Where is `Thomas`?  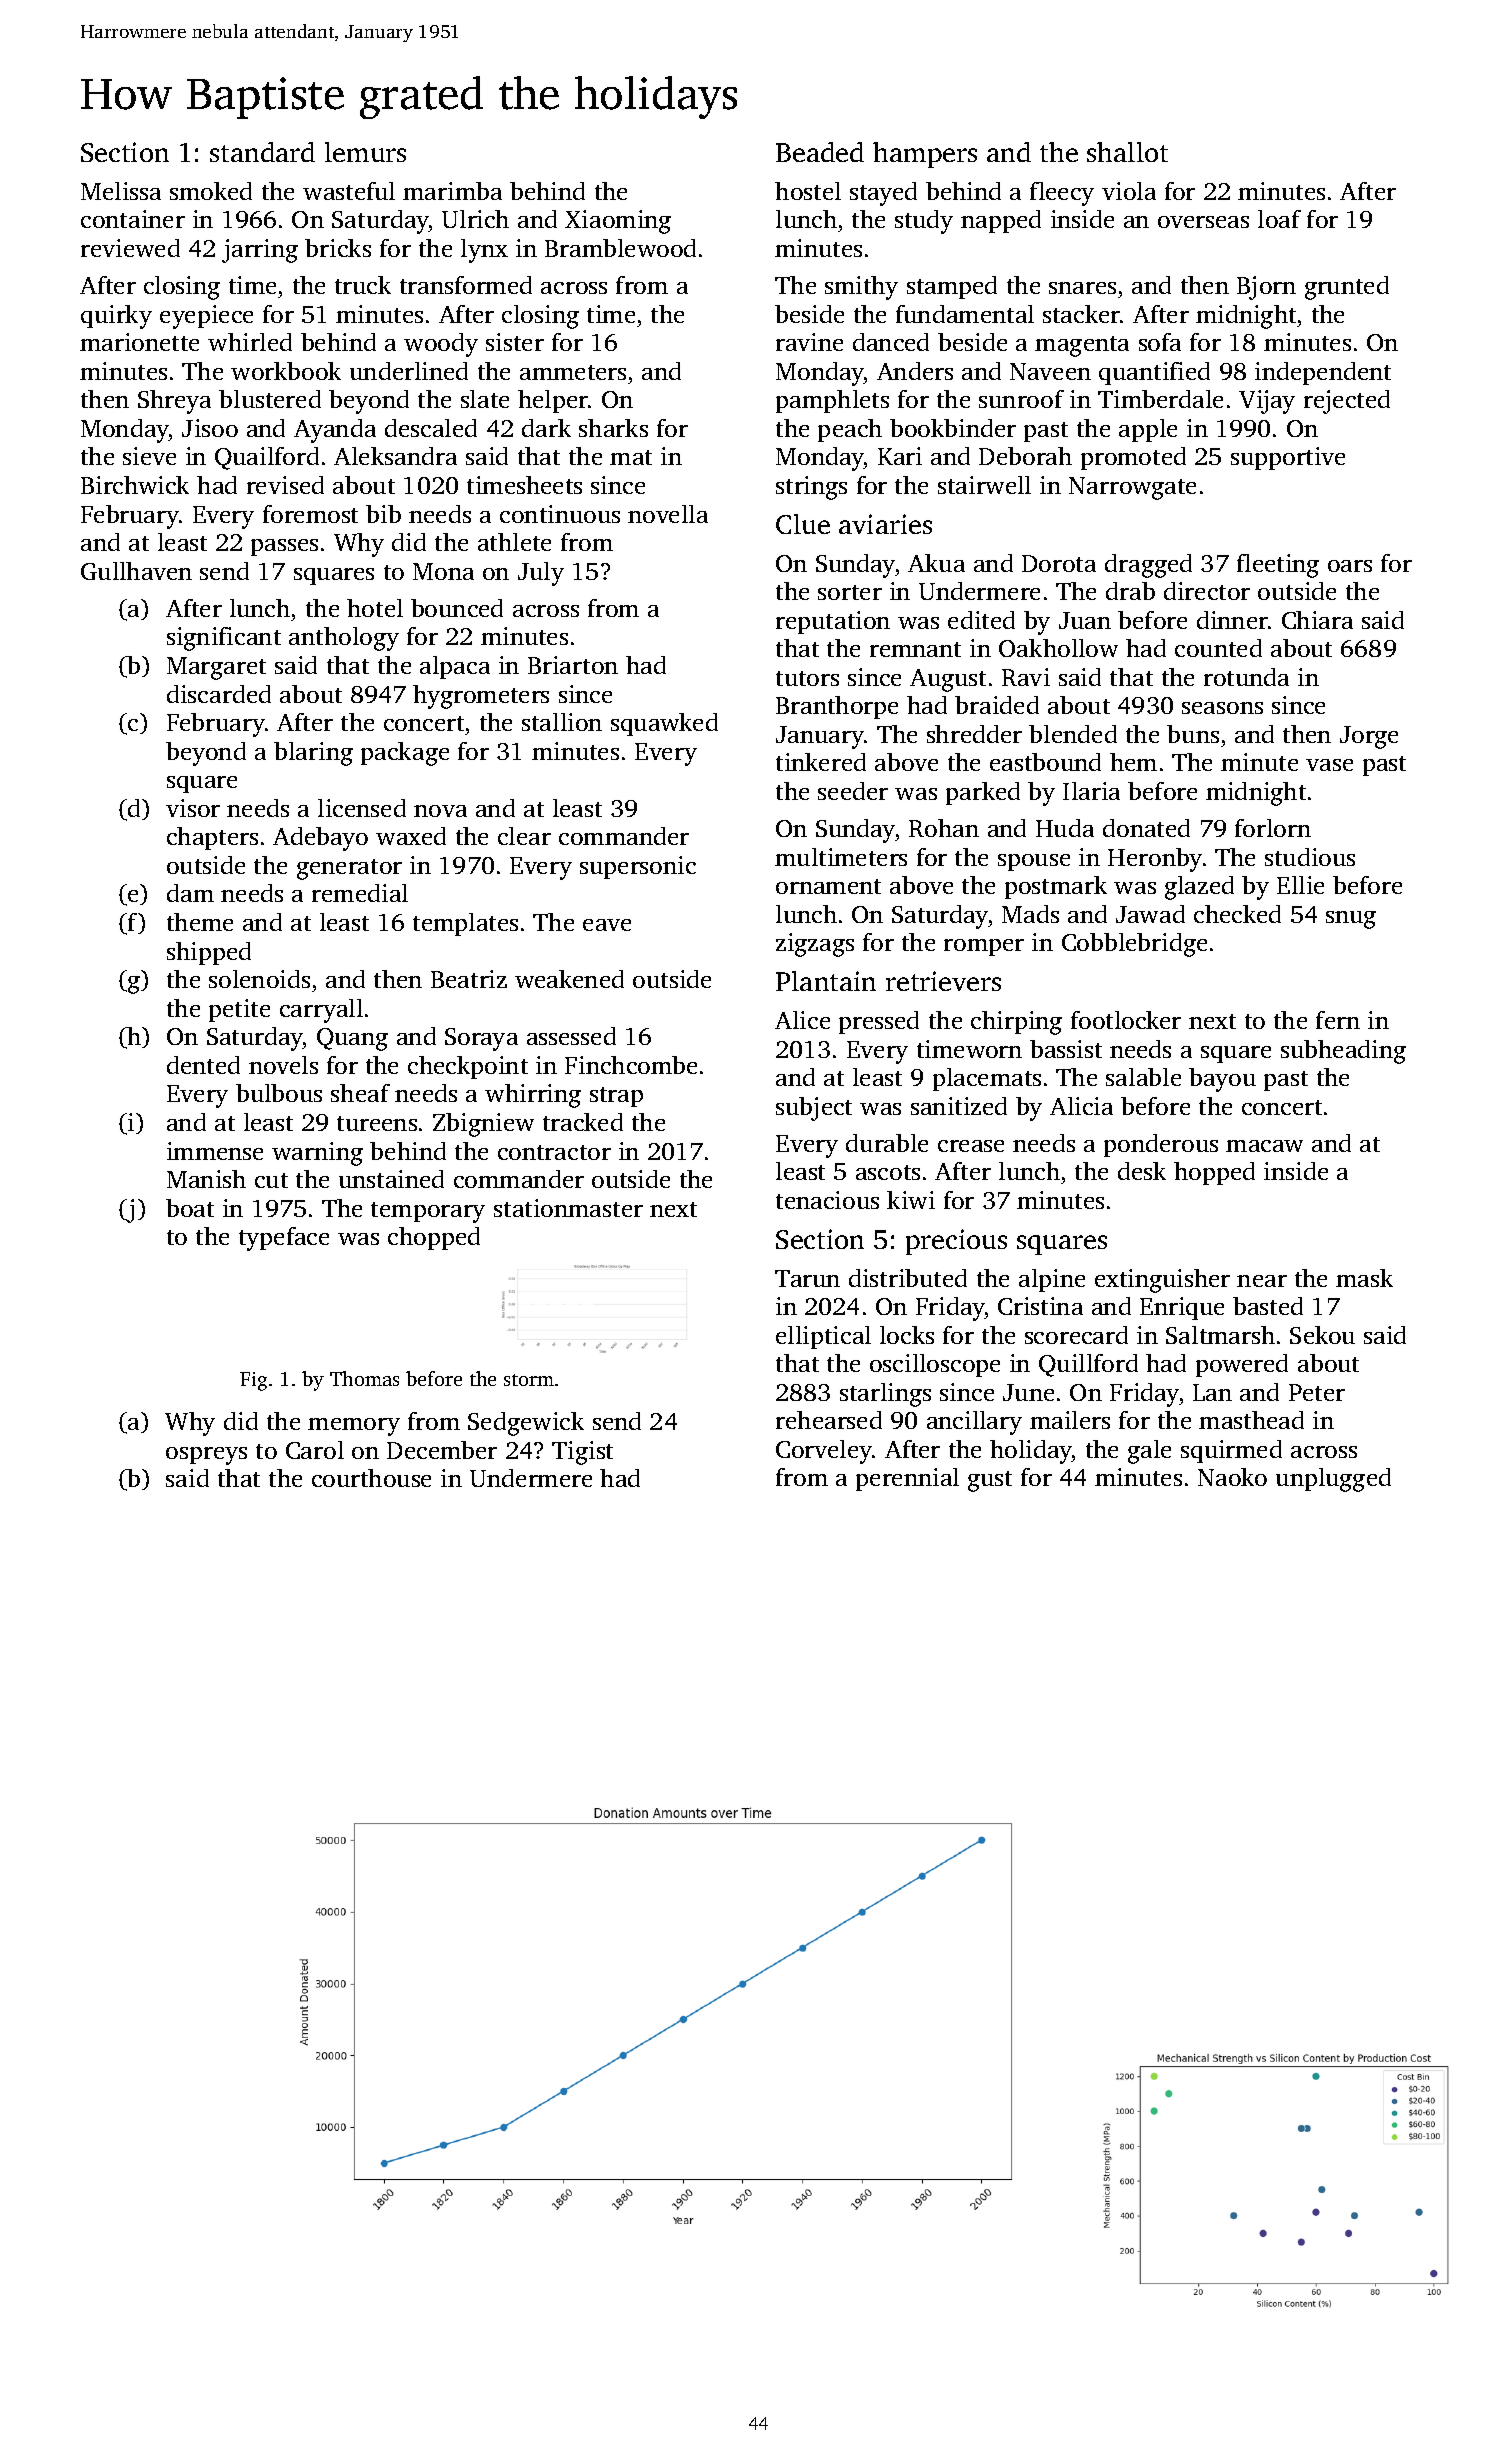 Thomas is located at coordinates (364, 1378).
